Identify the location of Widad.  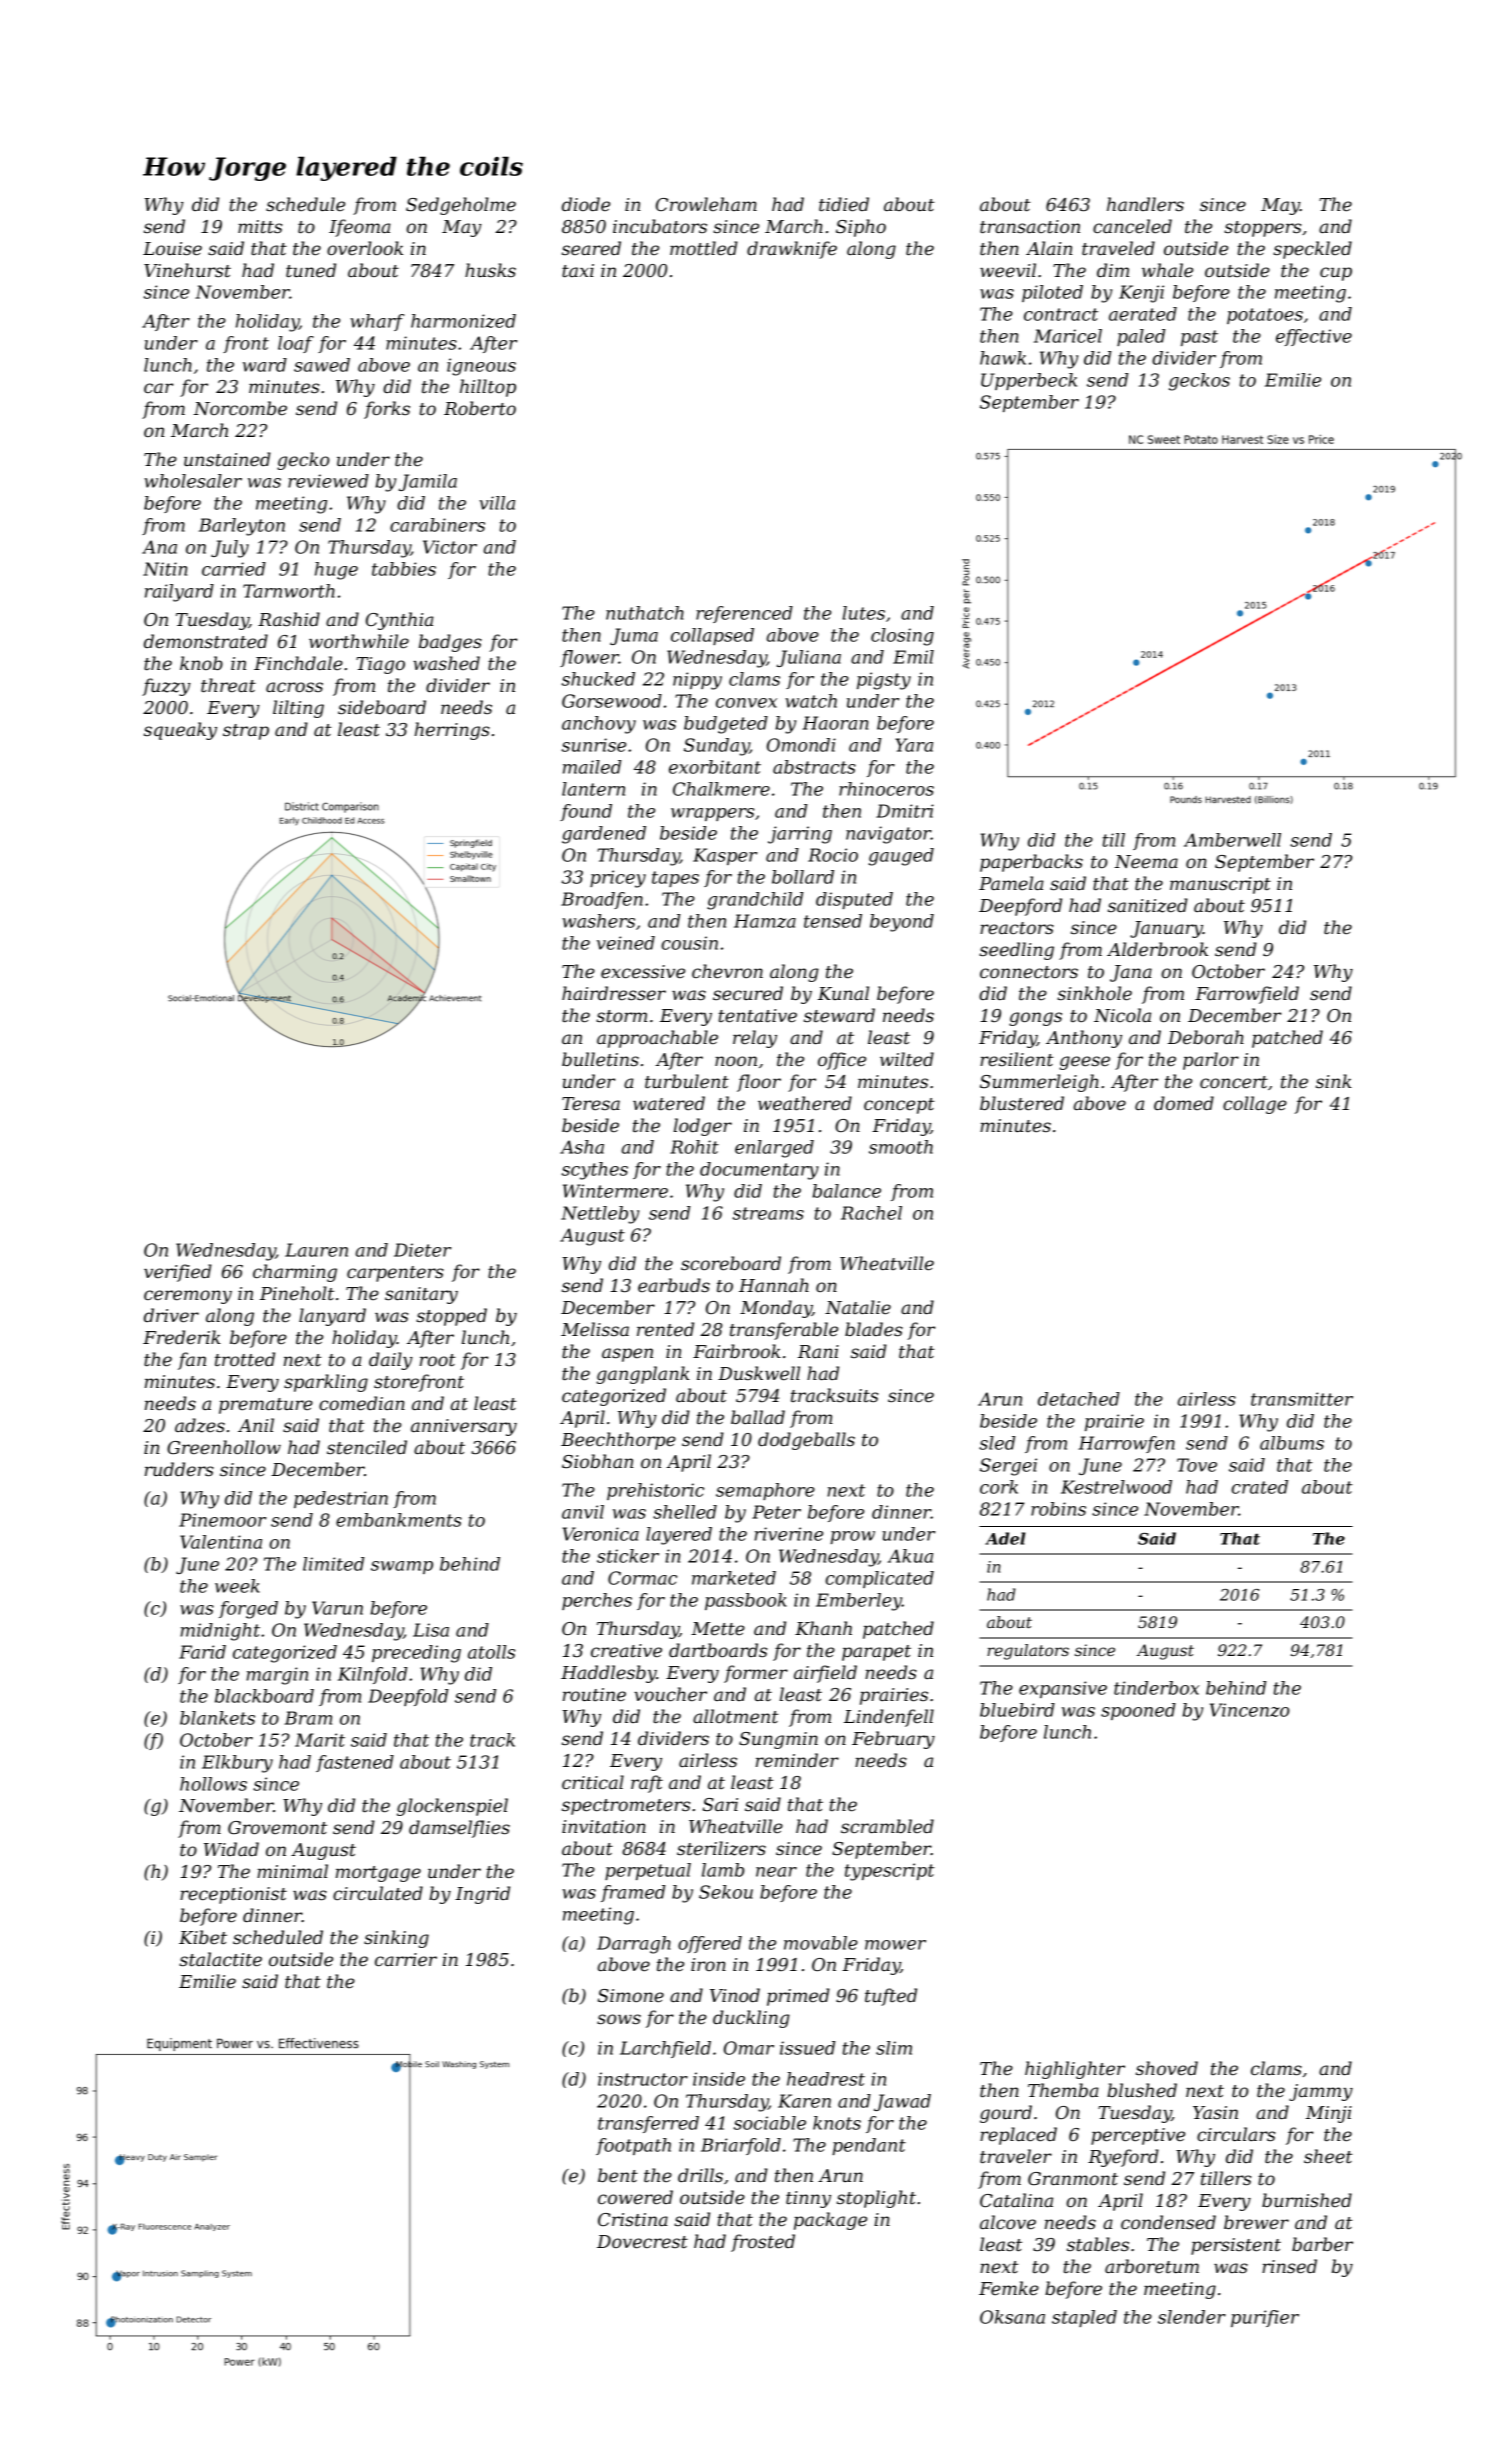
(231, 1849).
